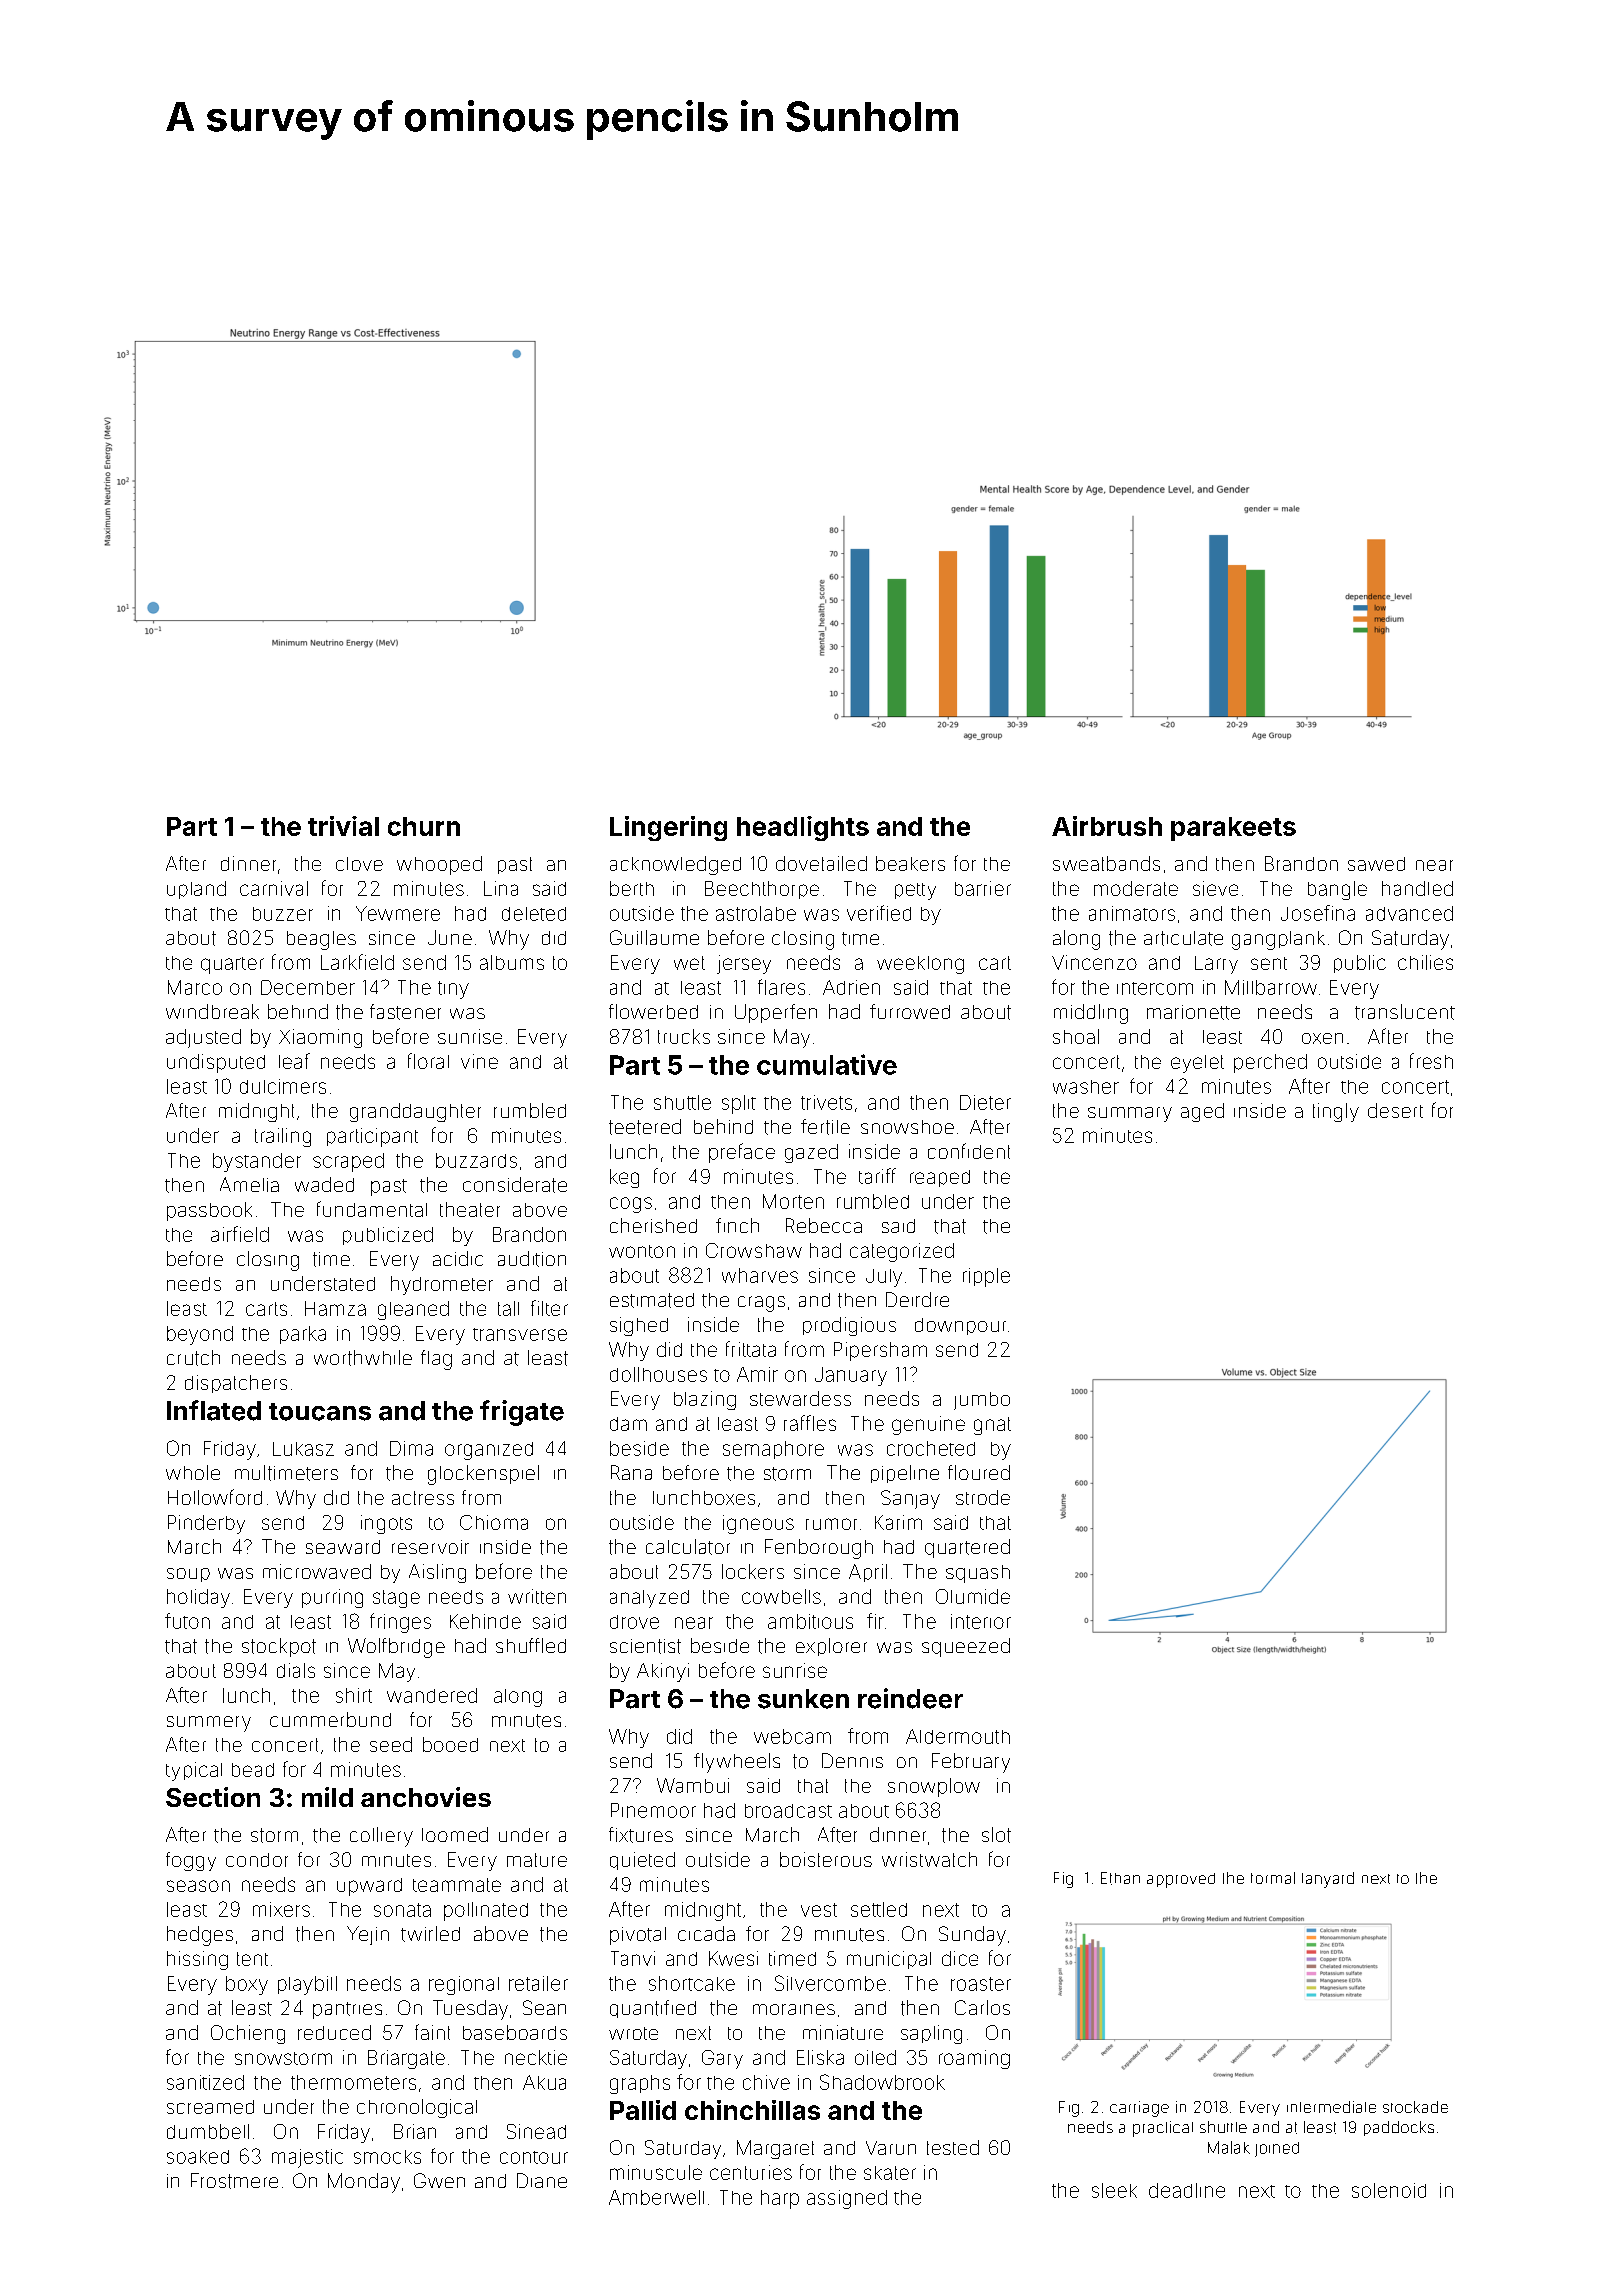  What do you see at coordinates (982, 1401) in the screenshot?
I see `jumbo` at bounding box center [982, 1401].
